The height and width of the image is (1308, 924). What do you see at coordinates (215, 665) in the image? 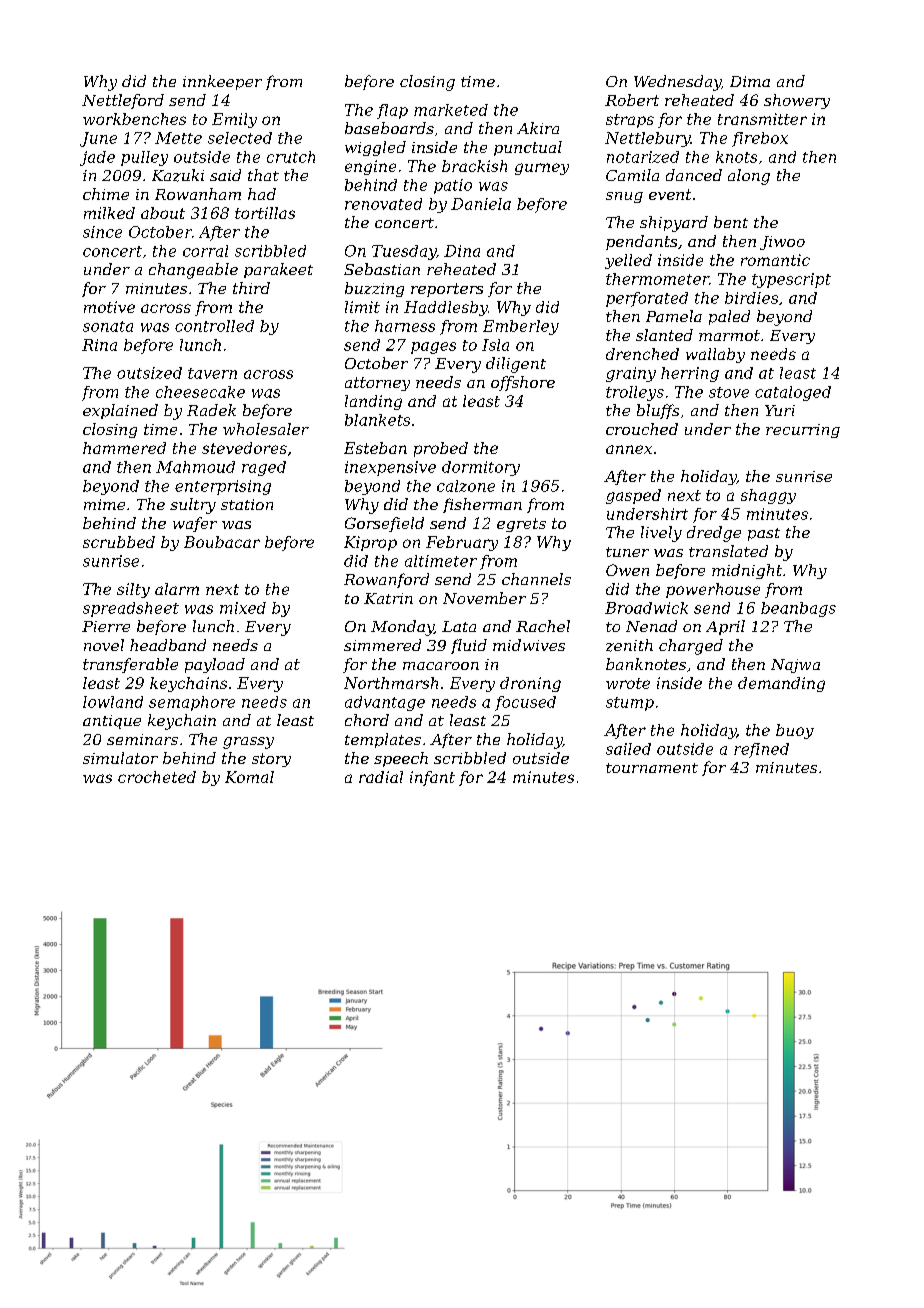
I see `payload` at bounding box center [215, 665].
